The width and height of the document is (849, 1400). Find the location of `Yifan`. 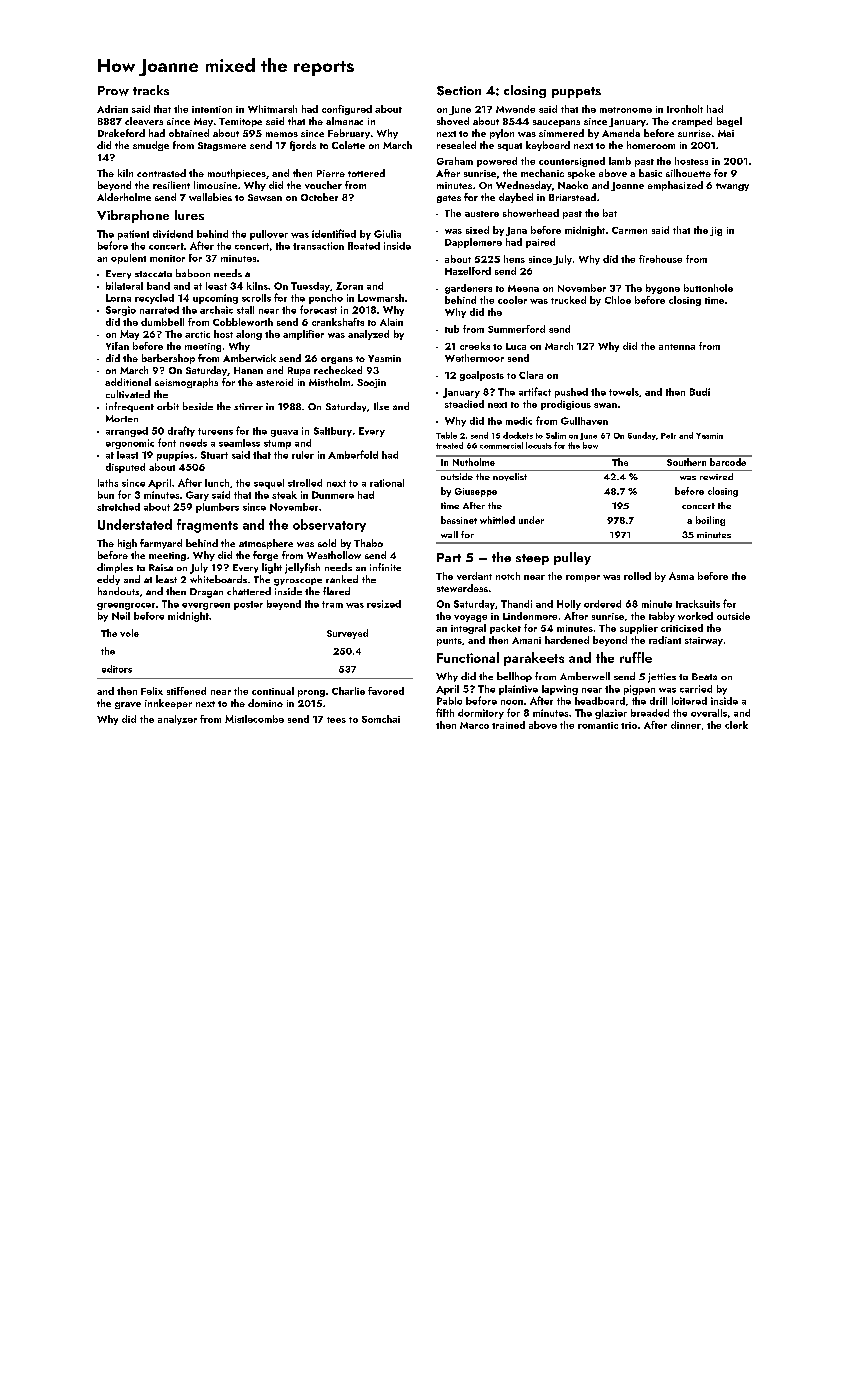

Yifan is located at coordinates (117, 346).
